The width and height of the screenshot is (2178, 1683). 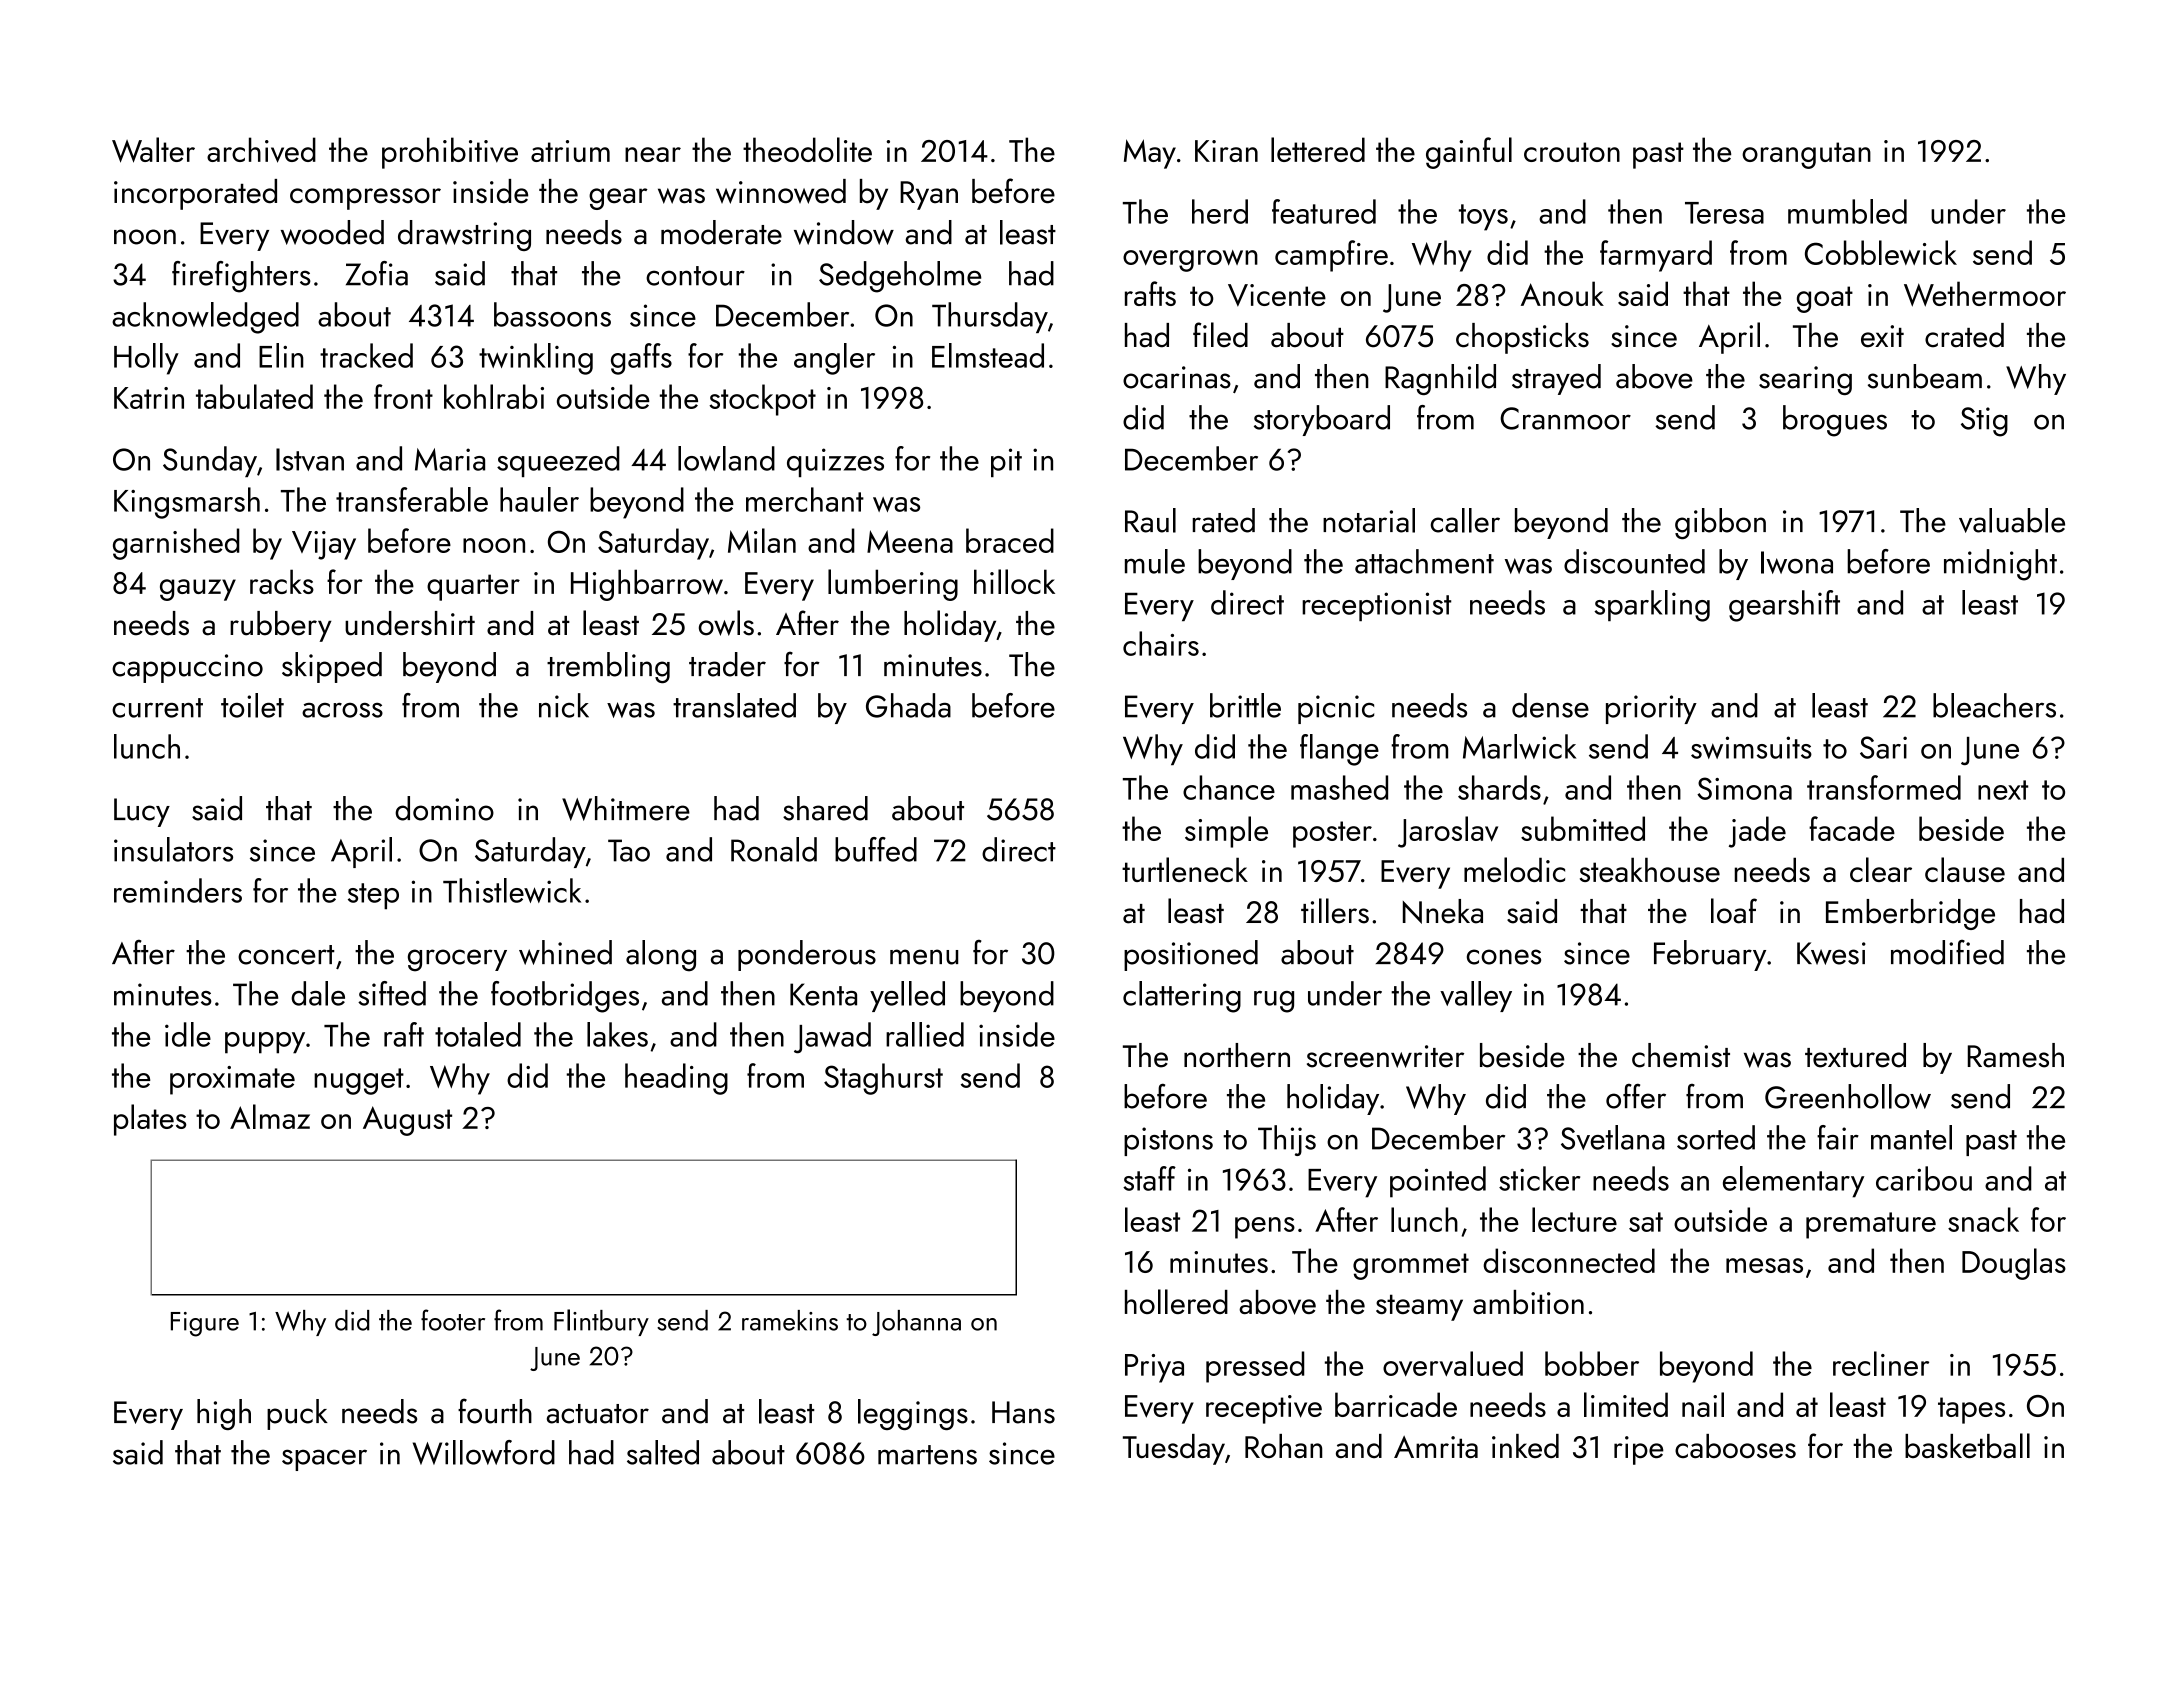 I want to click on gauzy, so click(x=198, y=590).
